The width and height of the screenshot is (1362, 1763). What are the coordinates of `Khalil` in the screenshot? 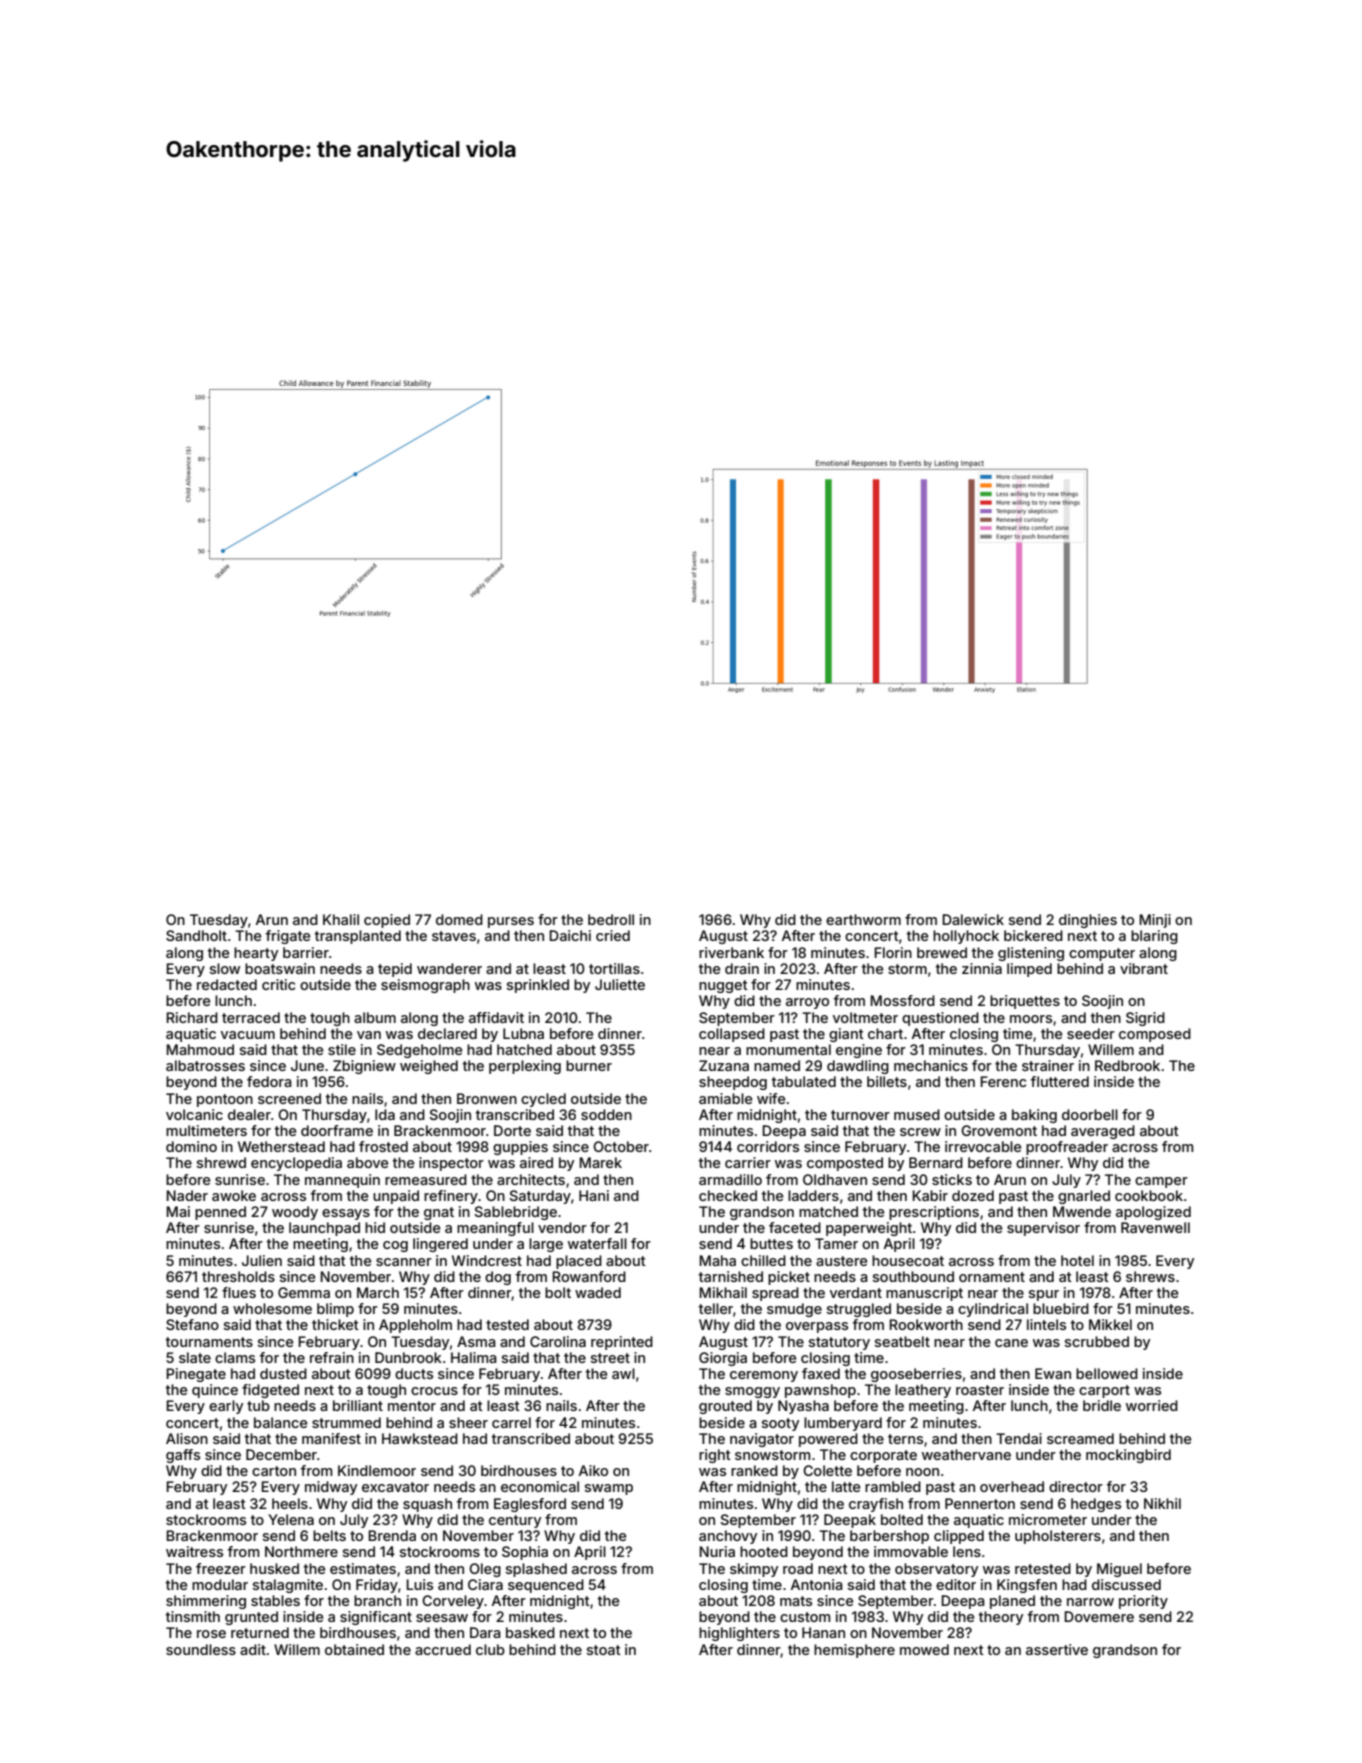 It's located at (341, 919).
